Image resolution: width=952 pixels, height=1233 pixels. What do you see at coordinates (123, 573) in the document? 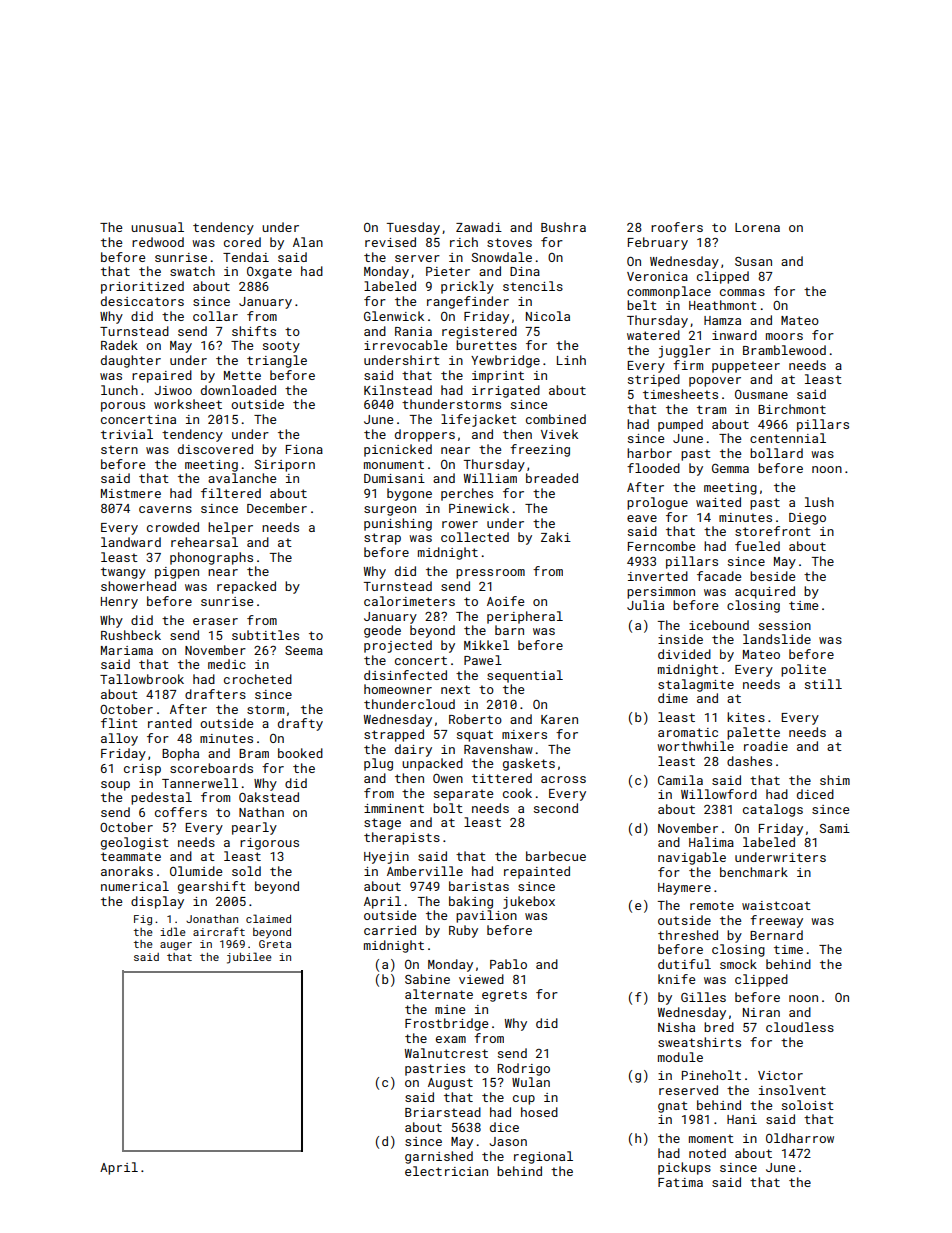
I see `twangy` at bounding box center [123, 573].
